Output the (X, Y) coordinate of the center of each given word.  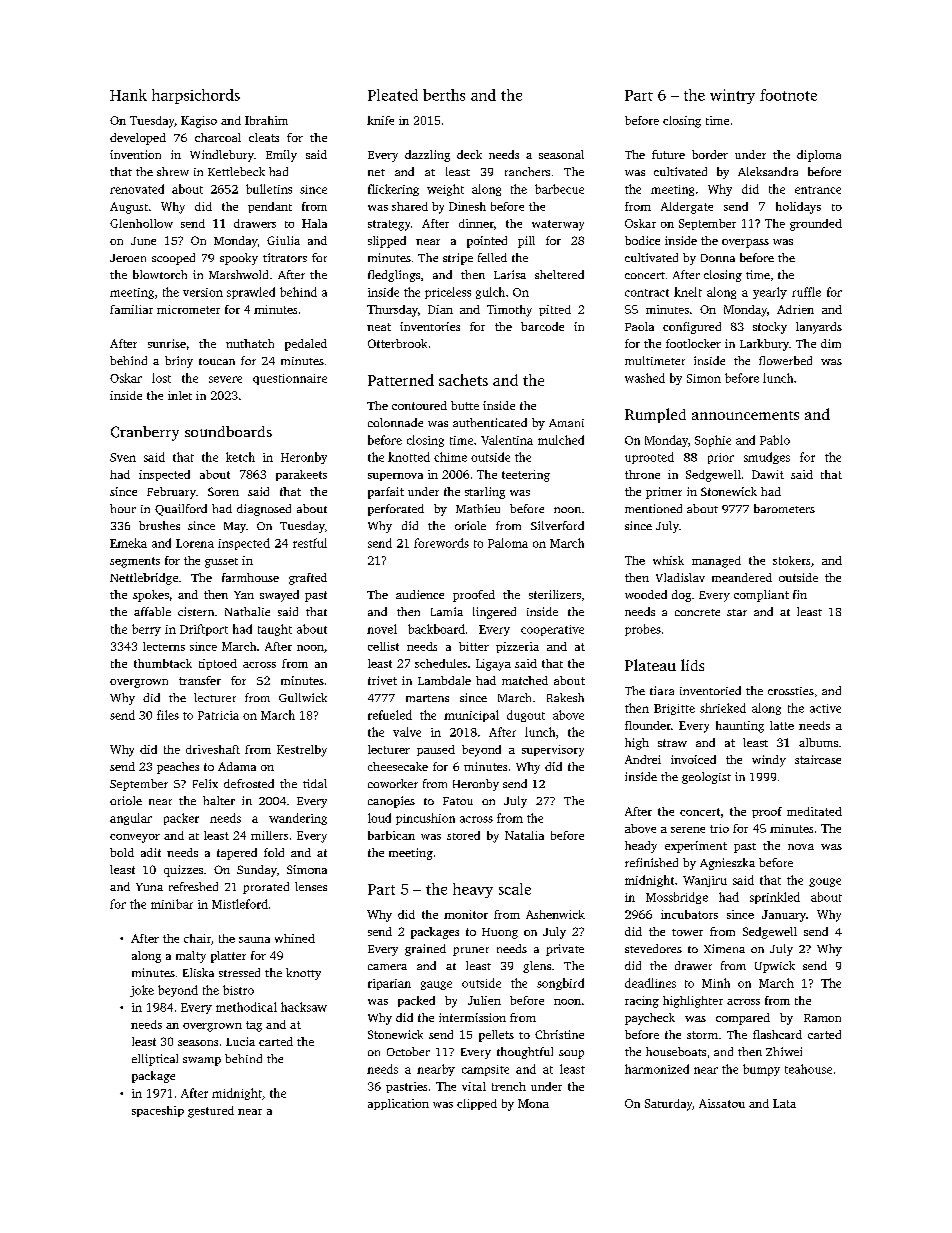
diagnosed (264, 510)
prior (721, 458)
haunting (740, 727)
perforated (396, 510)
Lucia (240, 1041)
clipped (477, 1104)
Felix (205, 783)
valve (407, 732)
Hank (128, 95)
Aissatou (722, 1103)
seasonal (561, 154)
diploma (819, 156)
